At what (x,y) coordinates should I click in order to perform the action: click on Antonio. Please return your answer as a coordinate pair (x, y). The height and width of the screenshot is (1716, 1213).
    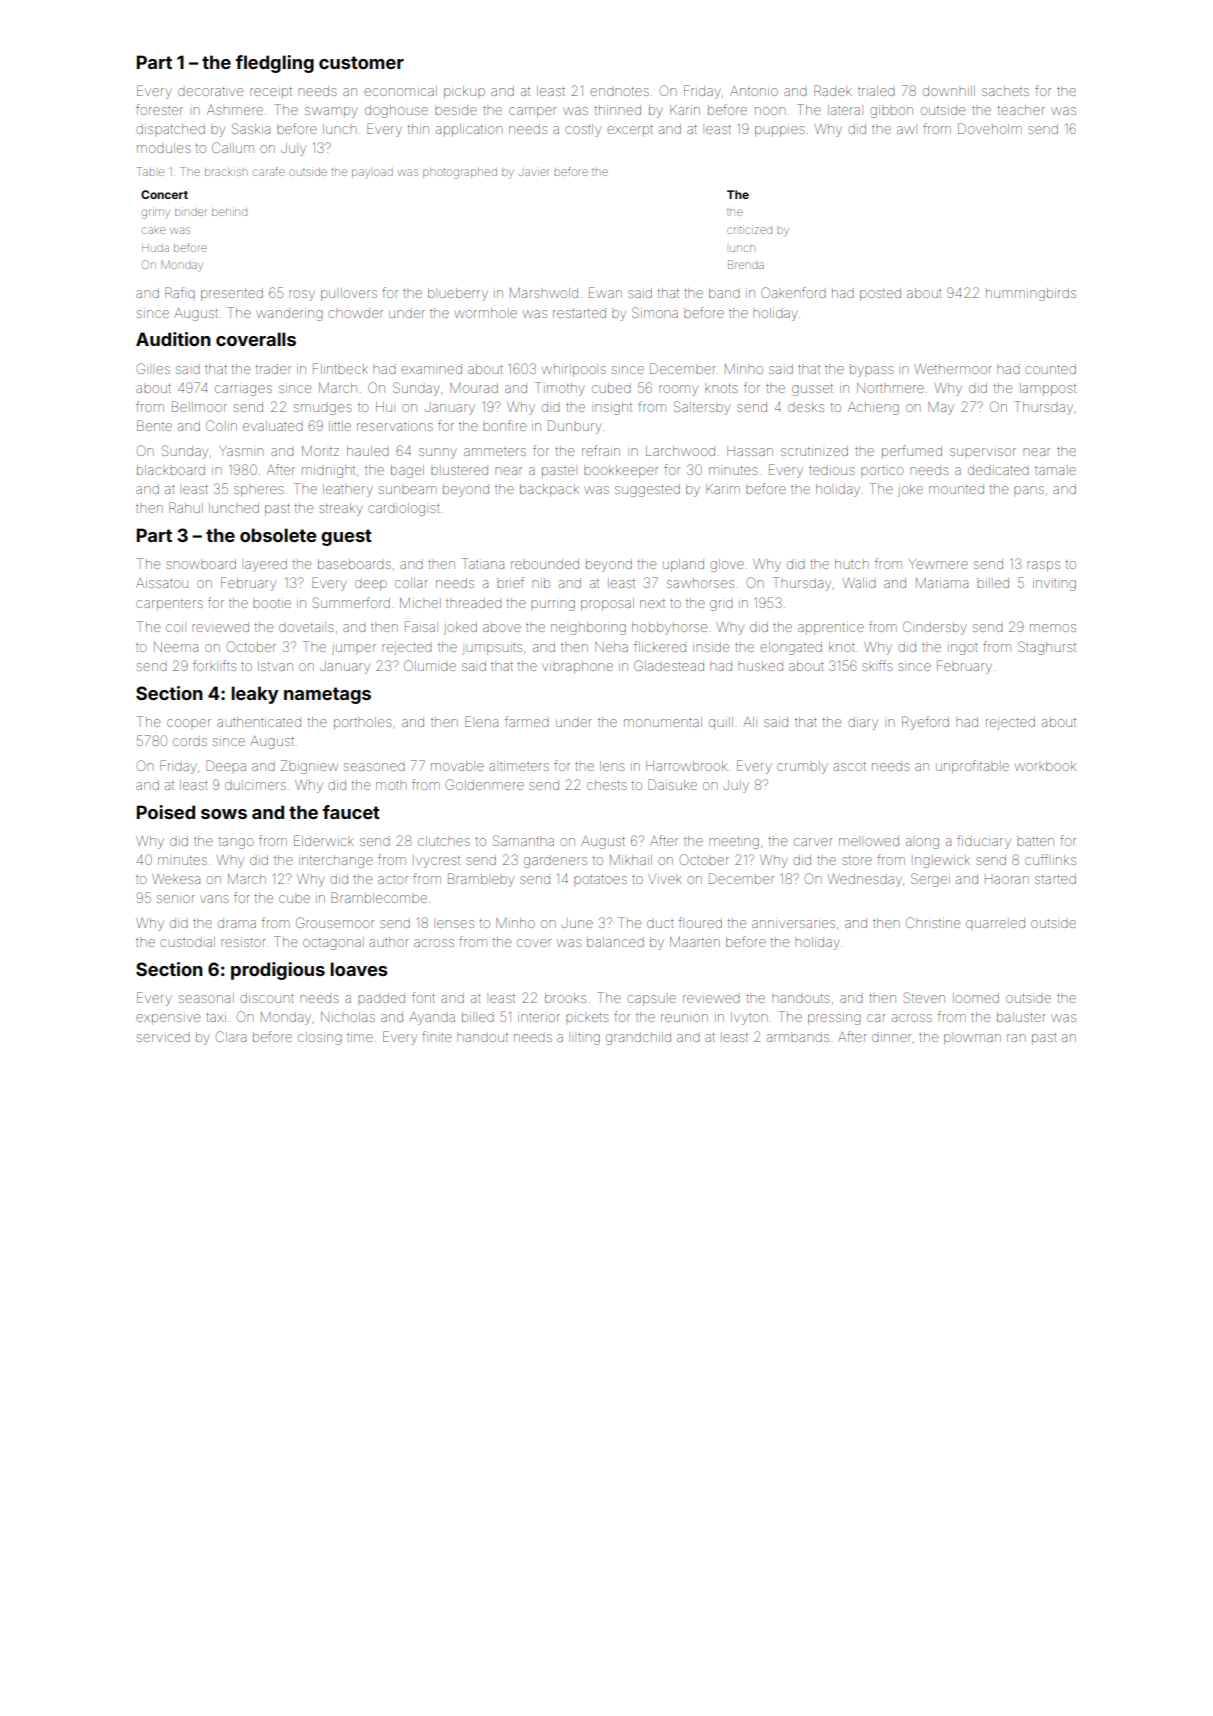
    Looking at the image, I should click on (754, 91).
